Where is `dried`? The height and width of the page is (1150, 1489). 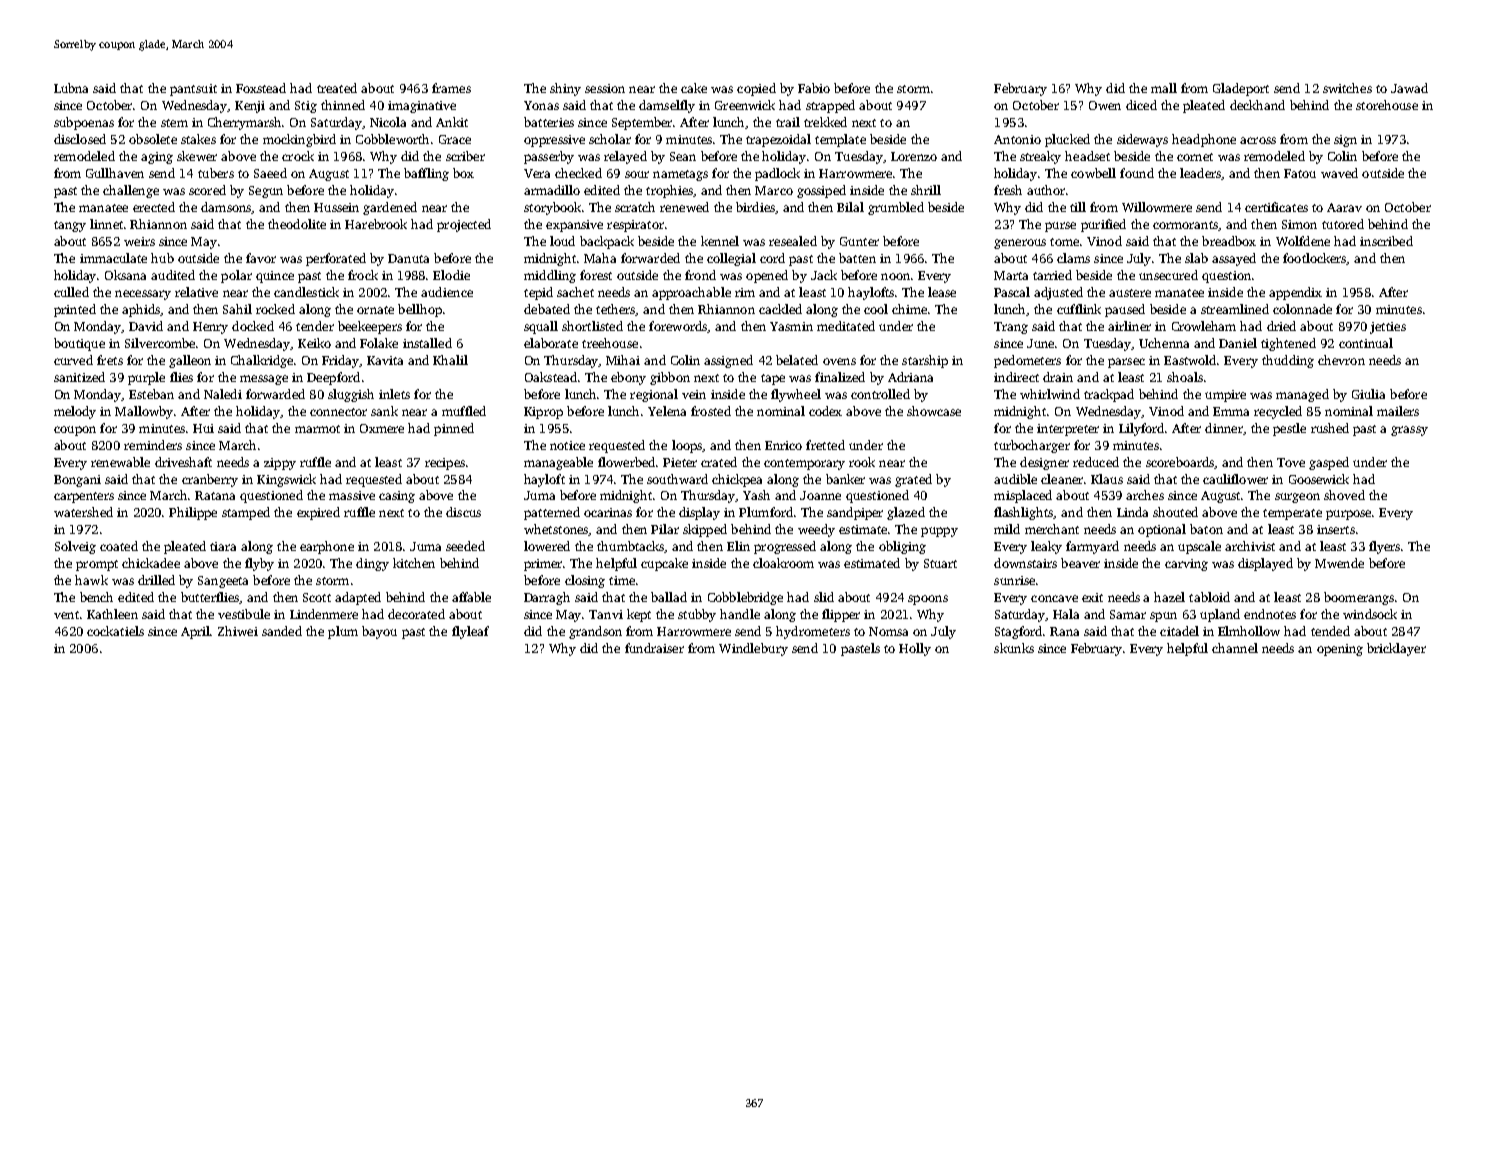
dried is located at coordinates (1281, 326).
